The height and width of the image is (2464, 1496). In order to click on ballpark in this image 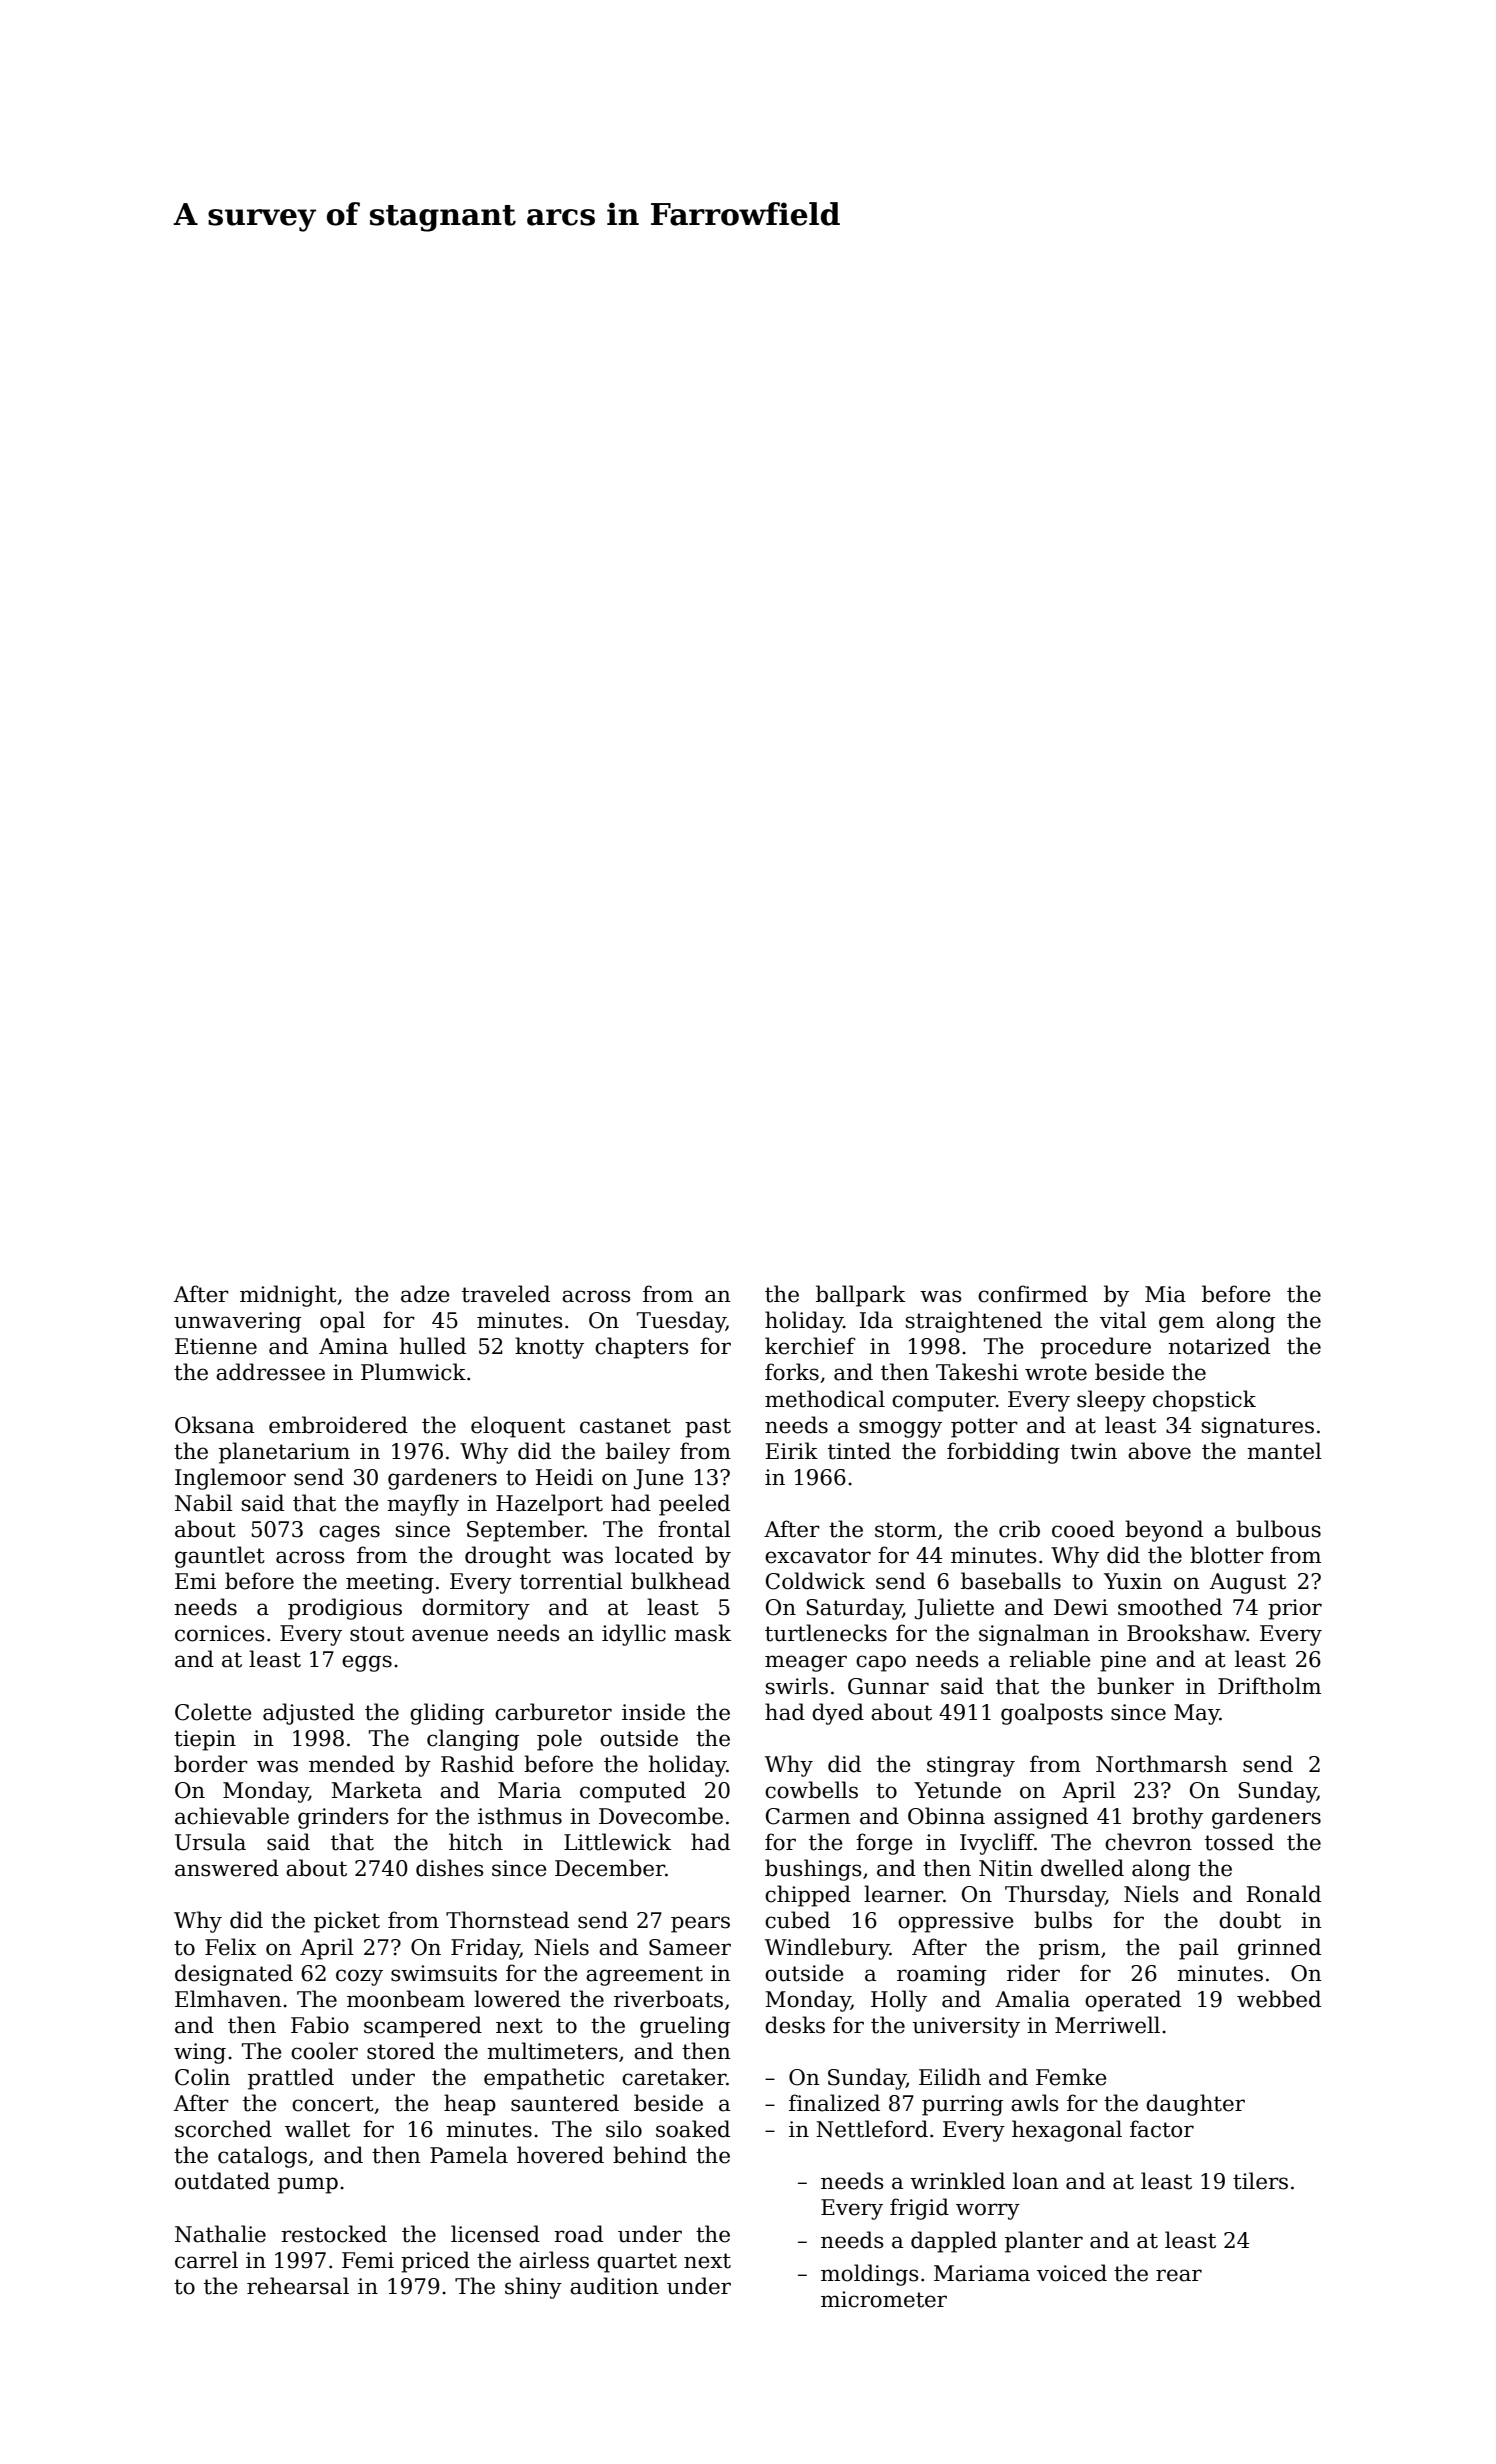, I will do `click(860, 1296)`.
